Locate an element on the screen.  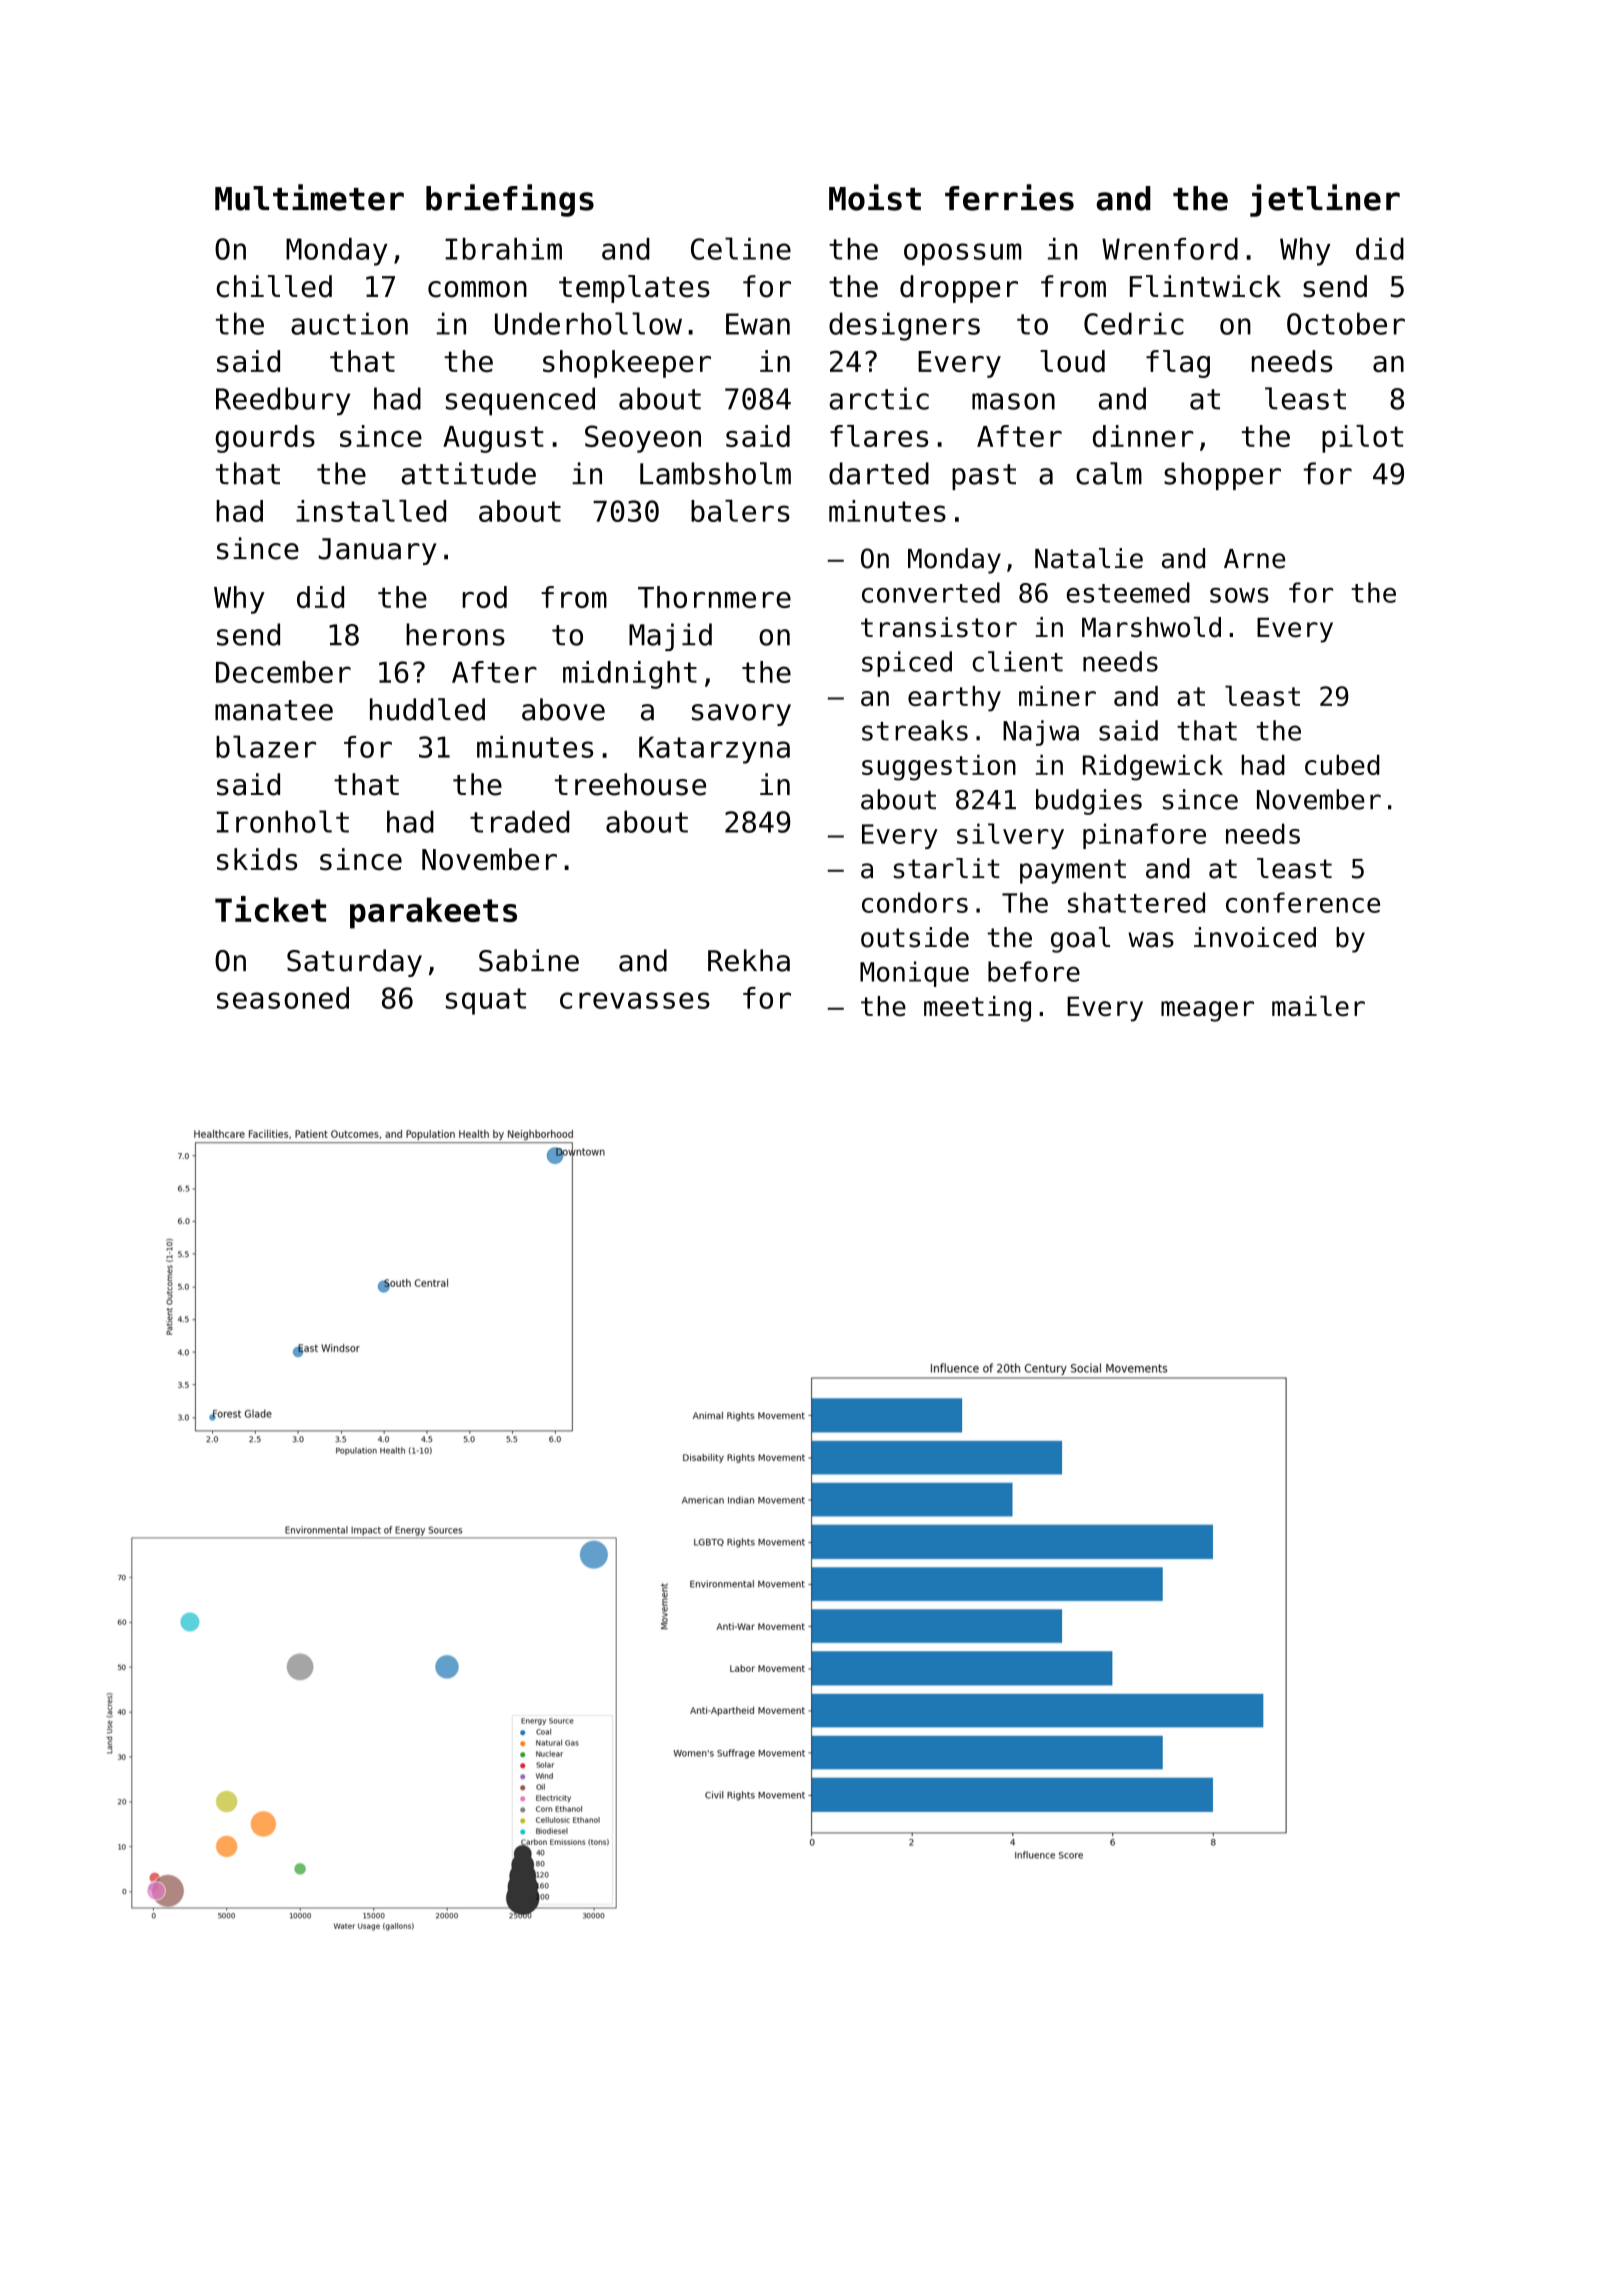
suggestion is located at coordinates (939, 768).
